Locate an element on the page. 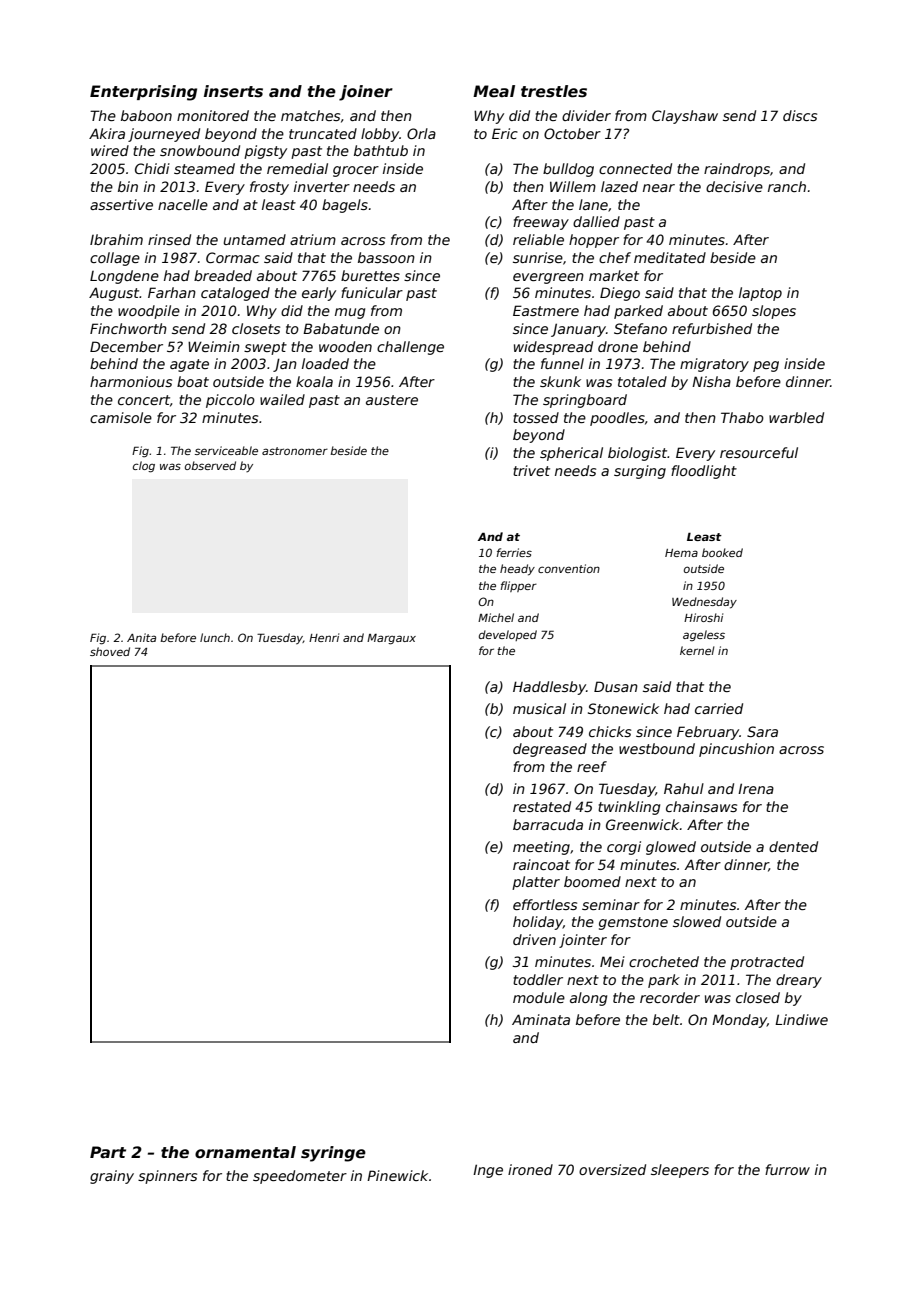  discs is located at coordinates (800, 115).
